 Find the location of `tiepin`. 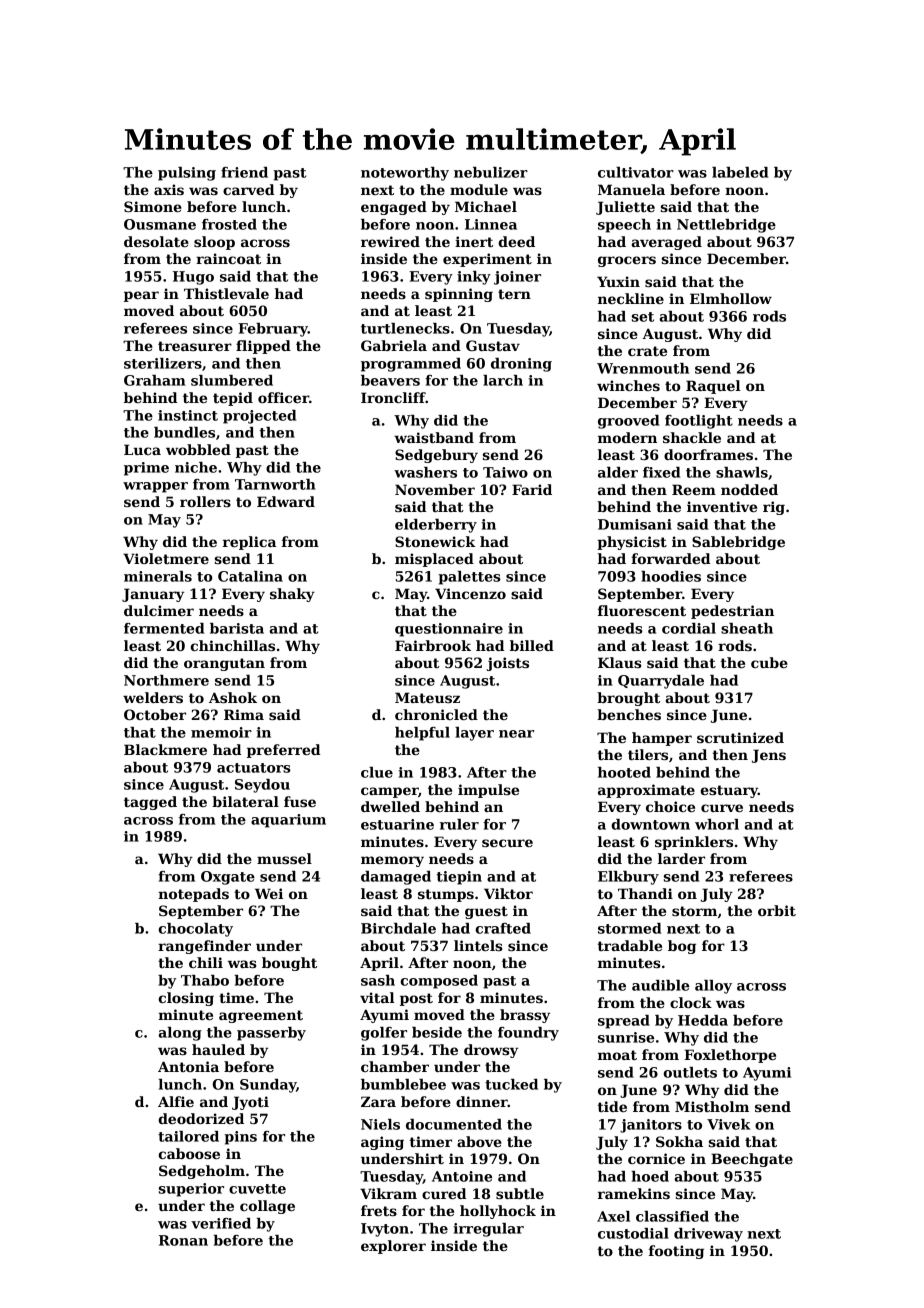

tiepin is located at coordinates (459, 878).
